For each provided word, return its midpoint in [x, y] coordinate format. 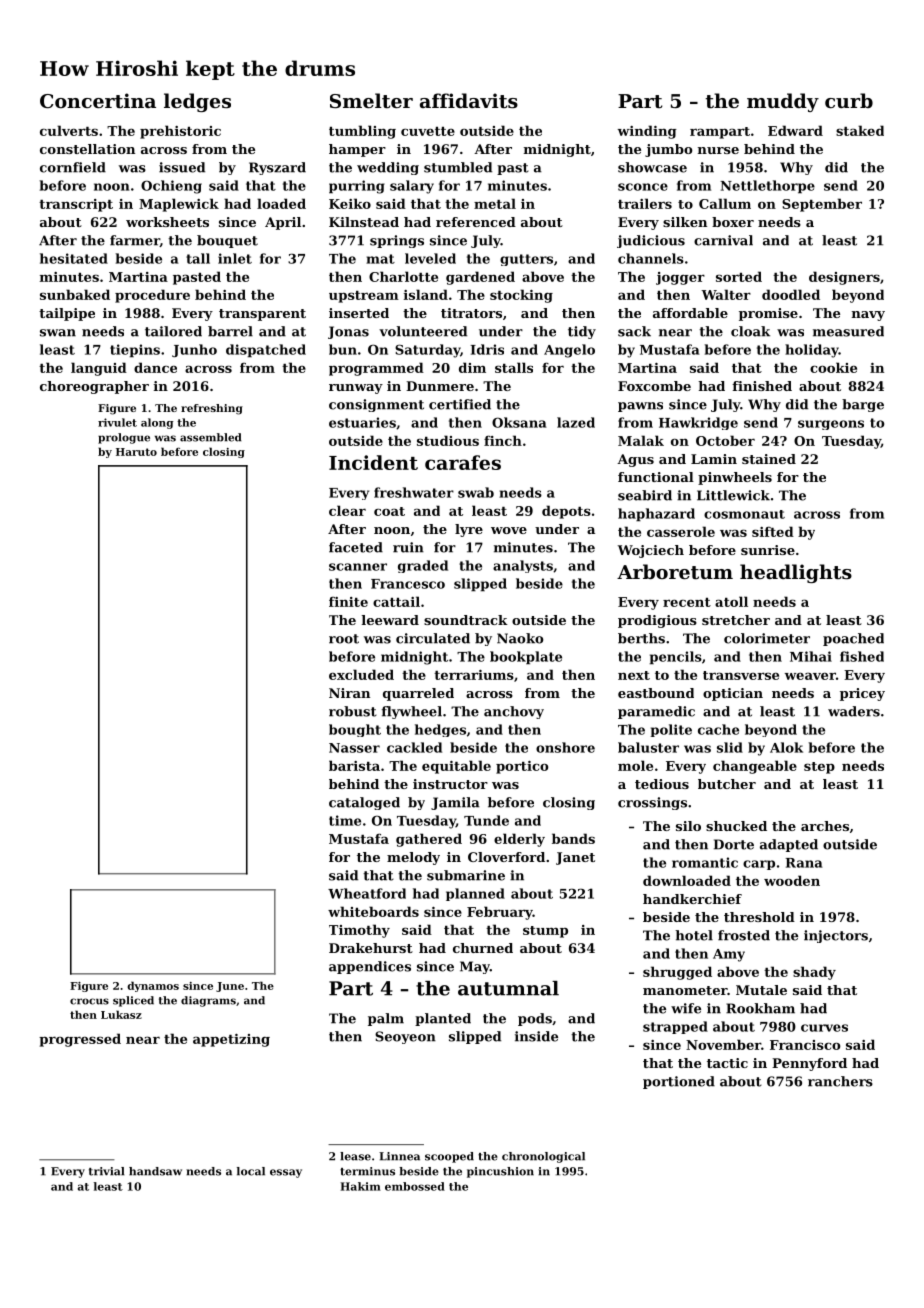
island [426, 294]
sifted [773, 531]
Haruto [136, 452]
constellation [87, 149]
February [500, 913]
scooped [449, 1157]
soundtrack [466, 620]
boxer [733, 222]
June [230, 987]
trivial [106, 1171]
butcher [727, 784]
